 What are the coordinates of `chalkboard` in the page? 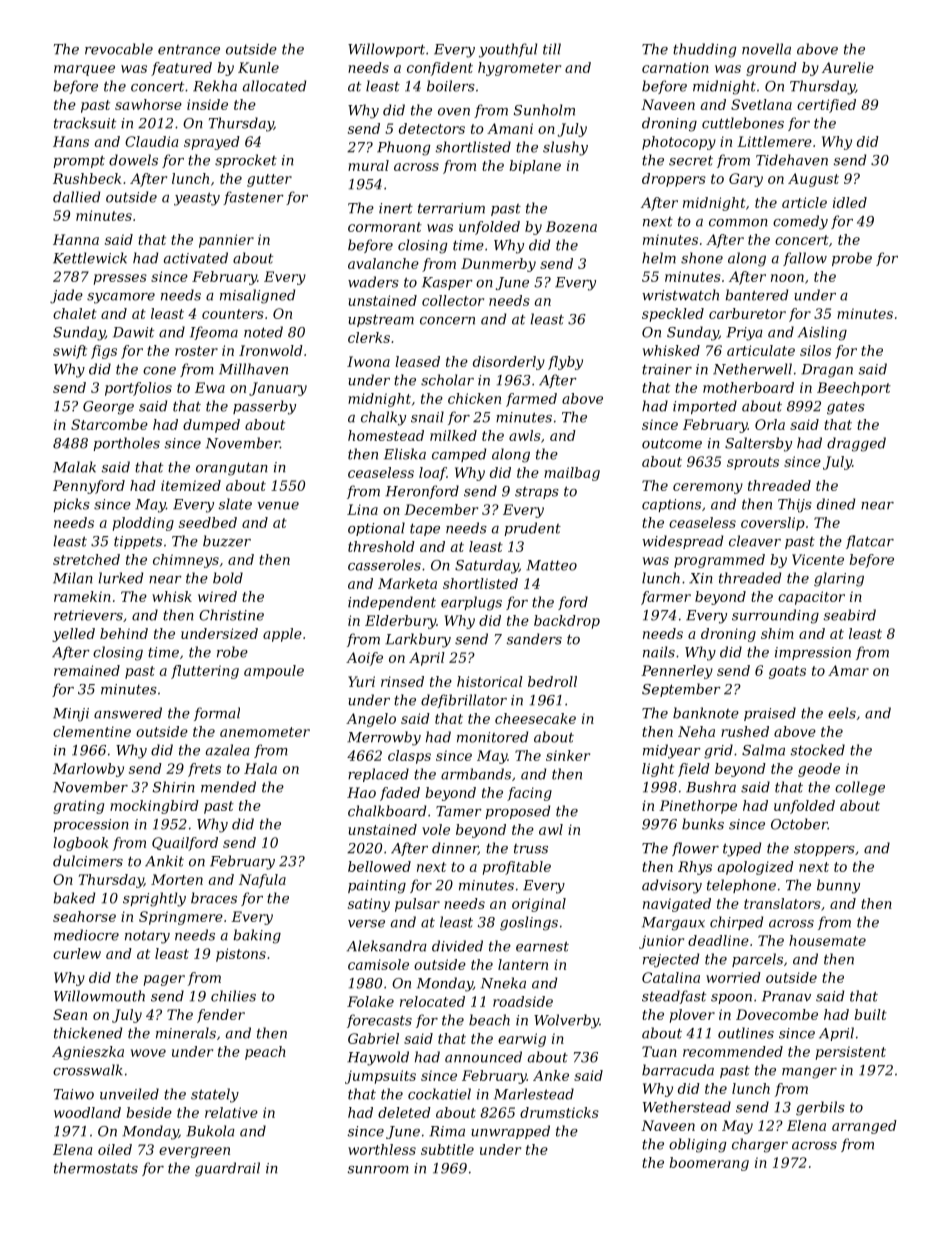 It's located at (387, 811).
